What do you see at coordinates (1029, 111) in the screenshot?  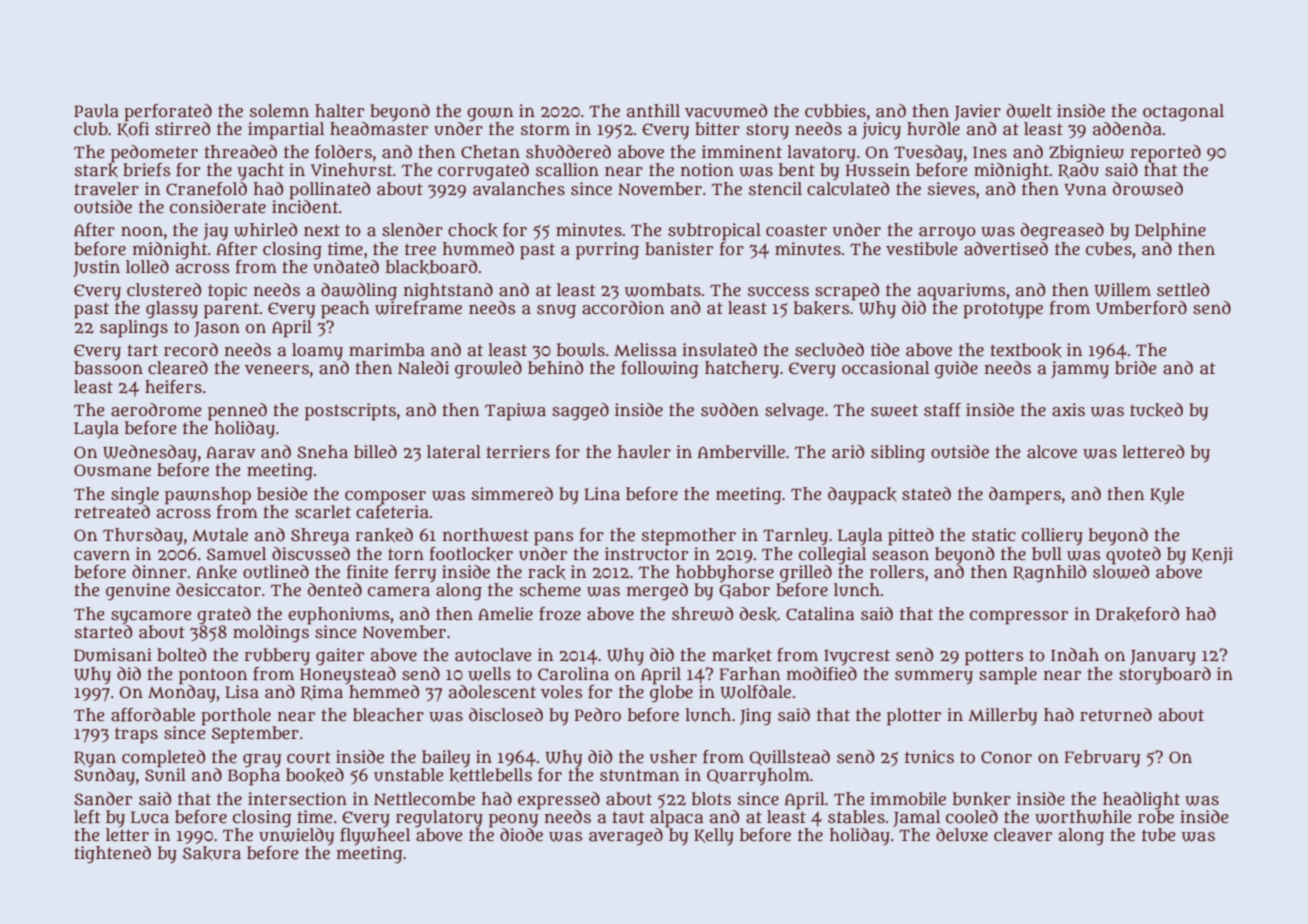 I see `dwelt` at bounding box center [1029, 111].
